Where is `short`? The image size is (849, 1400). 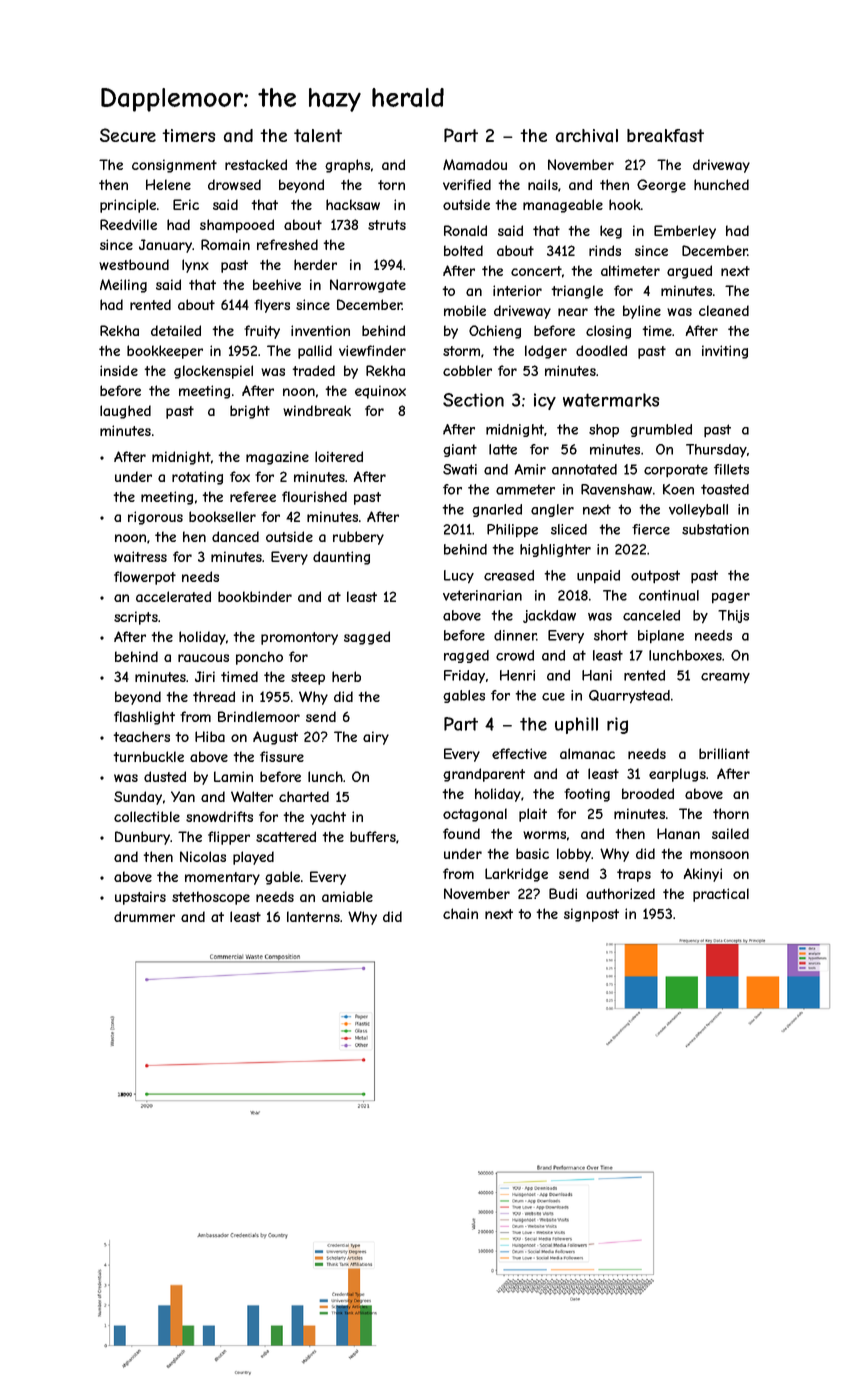 short is located at coordinates (611, 635).
